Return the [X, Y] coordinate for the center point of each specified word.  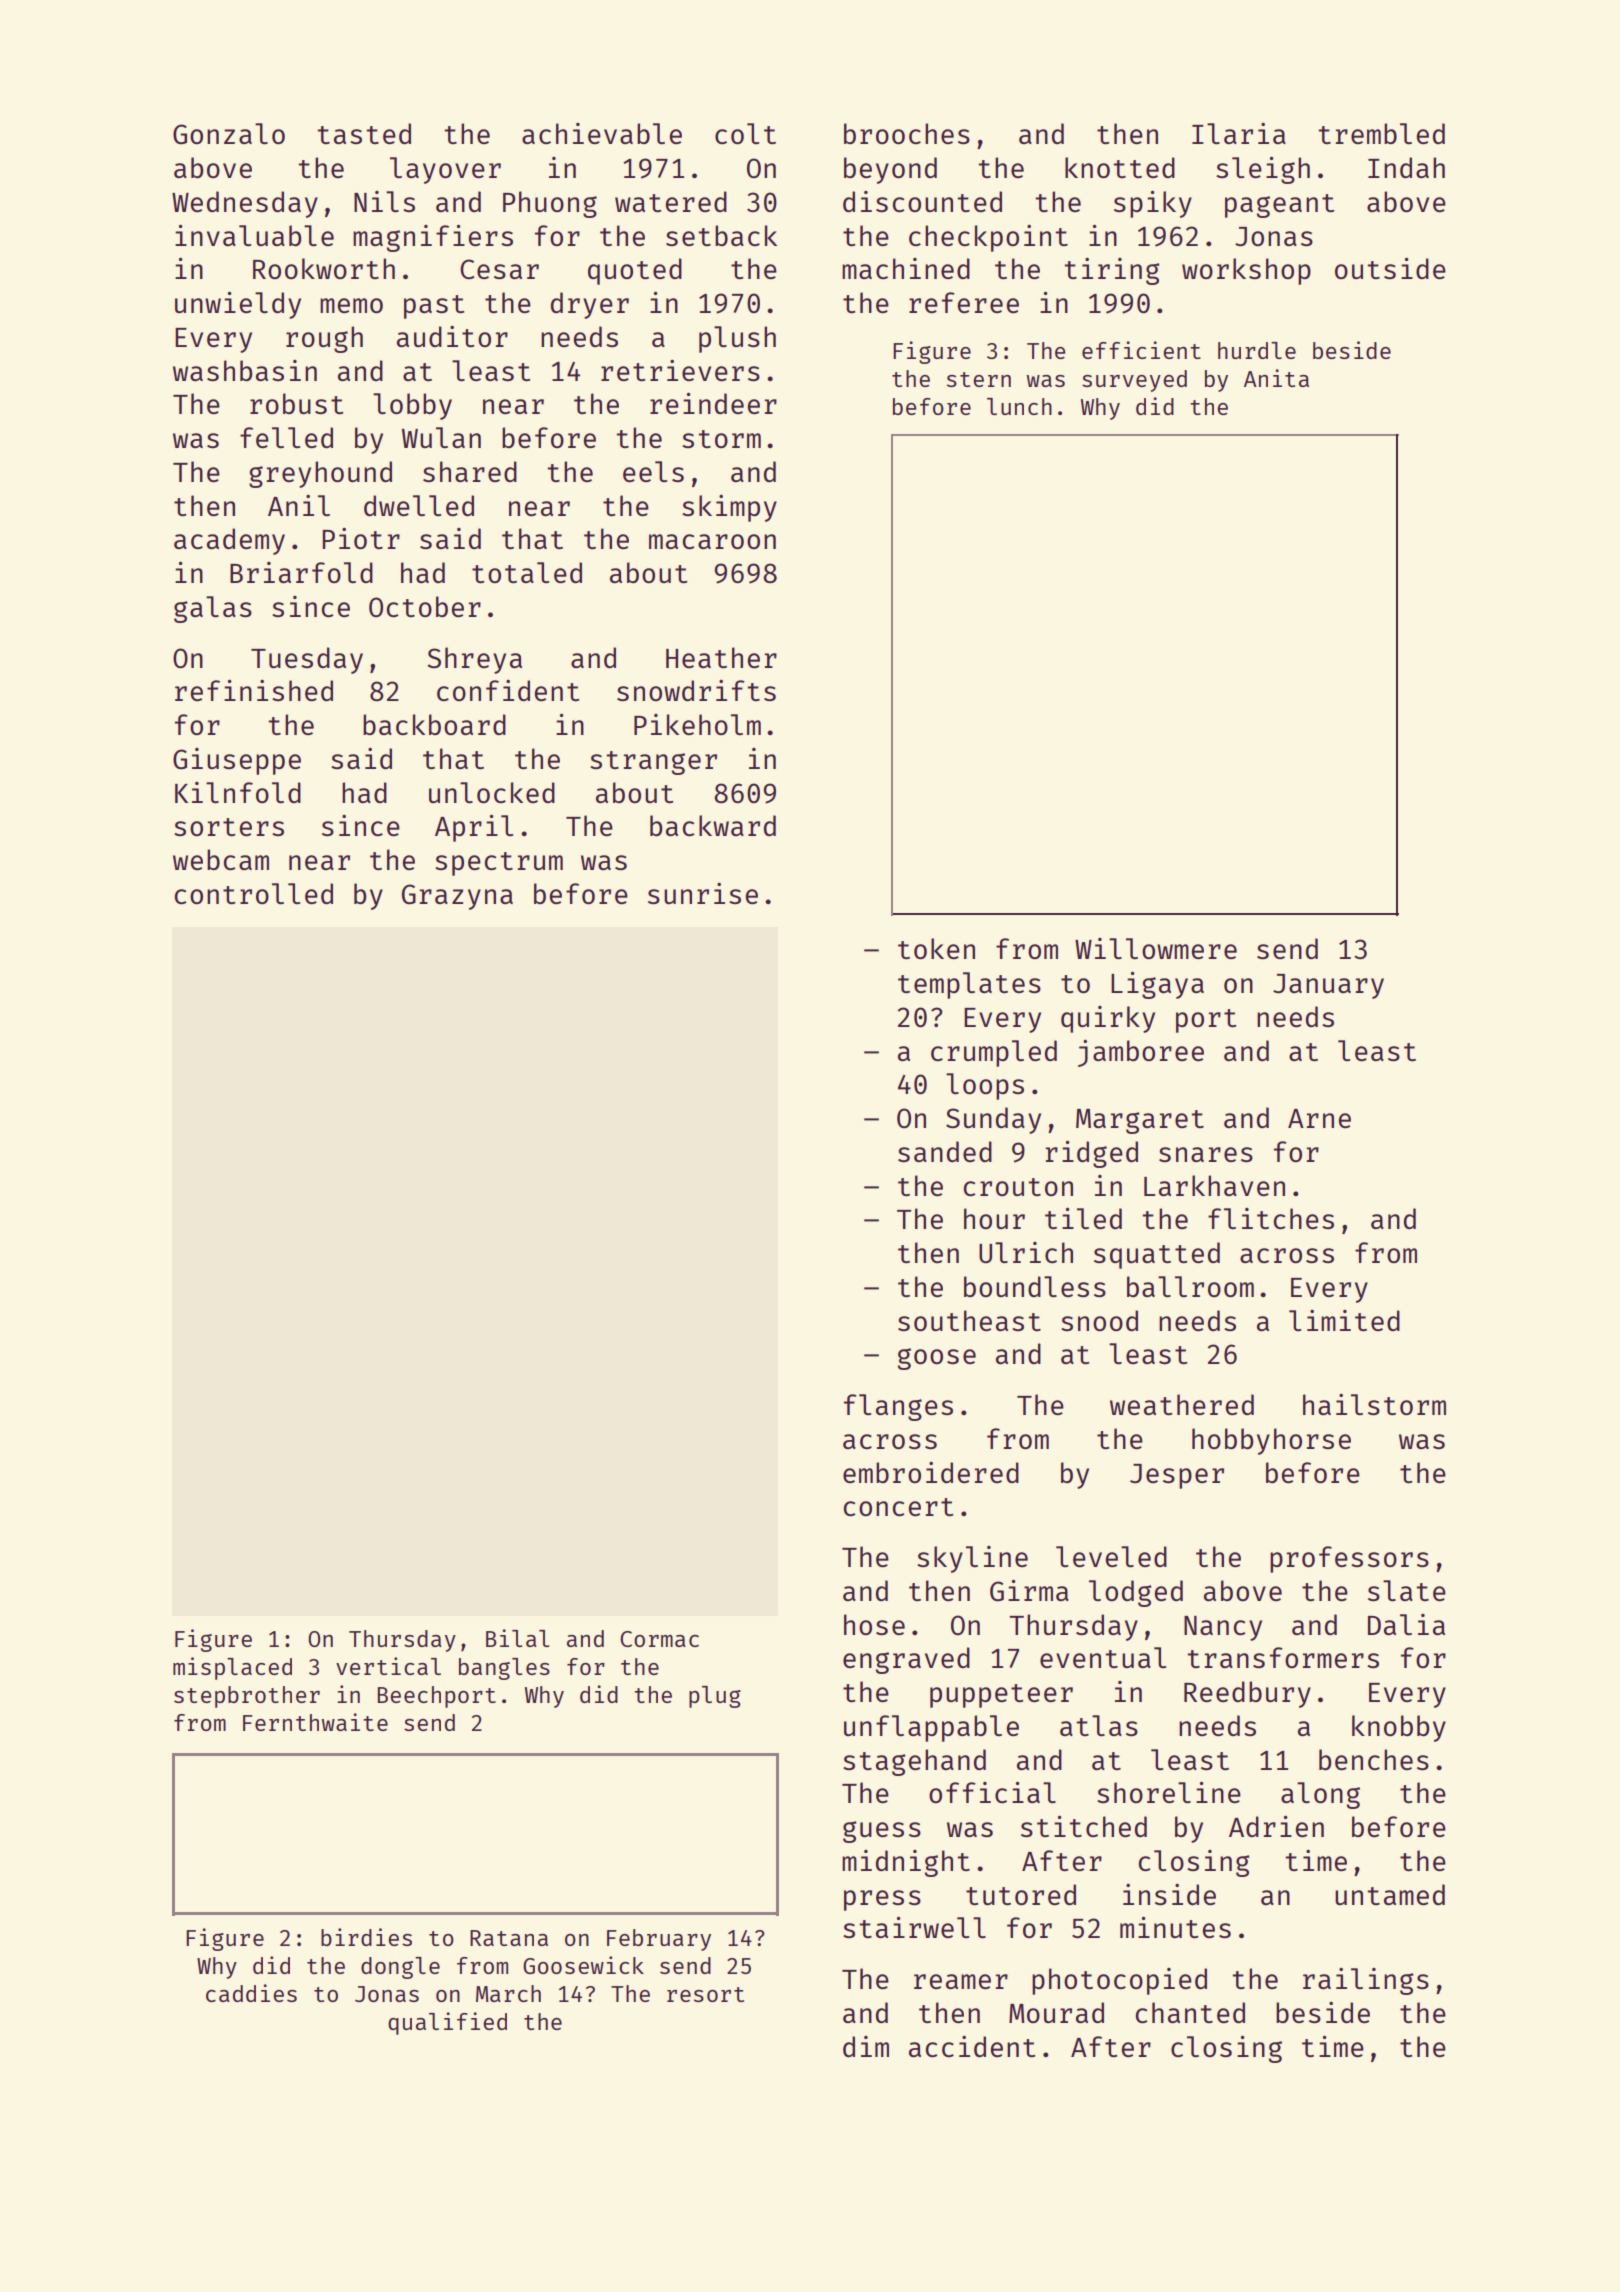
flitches [1271, 1218]
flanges [898, 1407]
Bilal [518, 1638]
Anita [1276, 378]
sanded [945, 1151]
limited [1344, 1320]
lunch [1019, 406]
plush [737, 339]
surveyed [1134, 381]
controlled [254, 893]
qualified [447, 2023]
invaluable [254, 235]
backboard [434, 724]
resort [705, 1994]
